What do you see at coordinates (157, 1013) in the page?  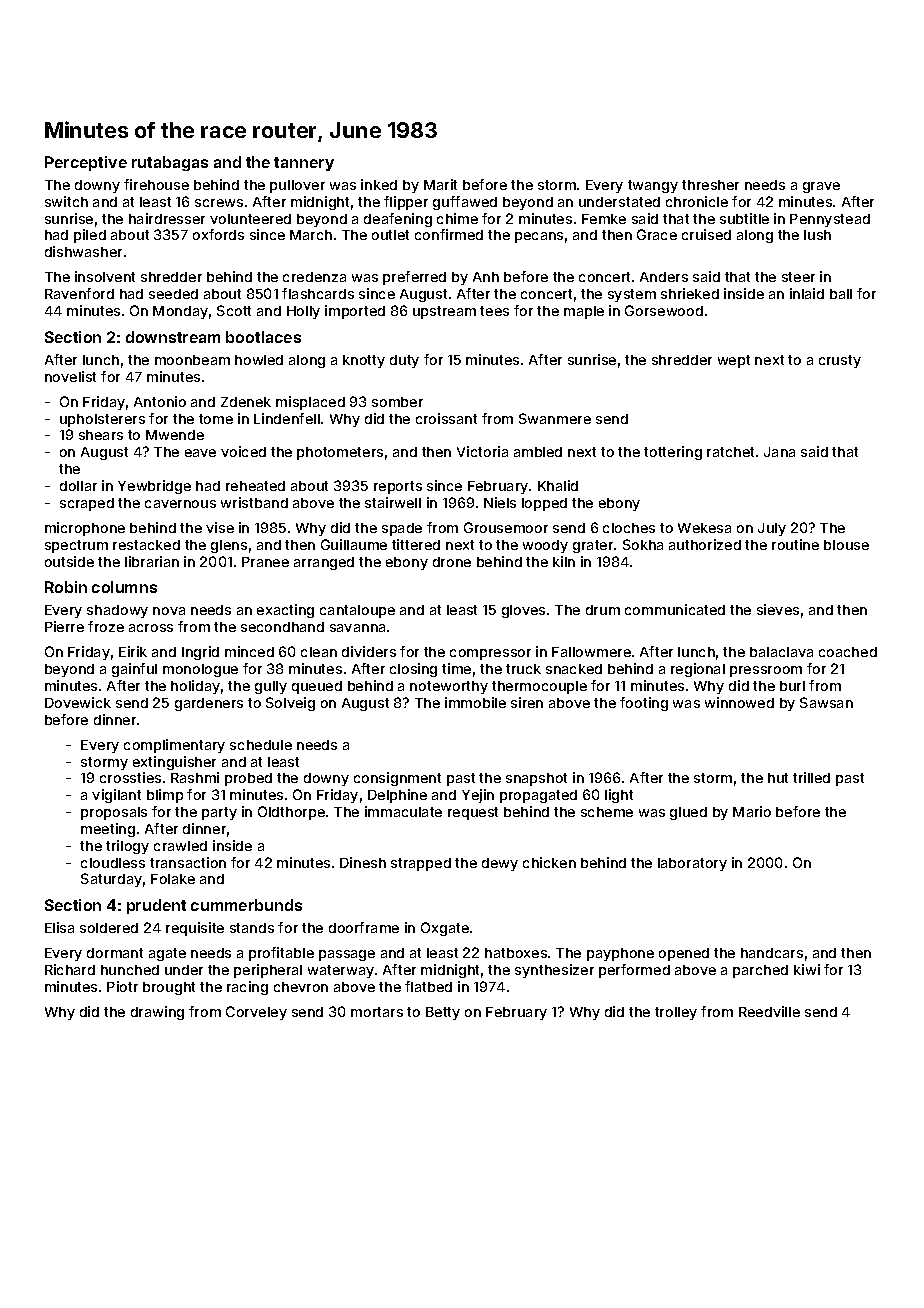 I see `drawing` at bounding box center [157, 1013].
